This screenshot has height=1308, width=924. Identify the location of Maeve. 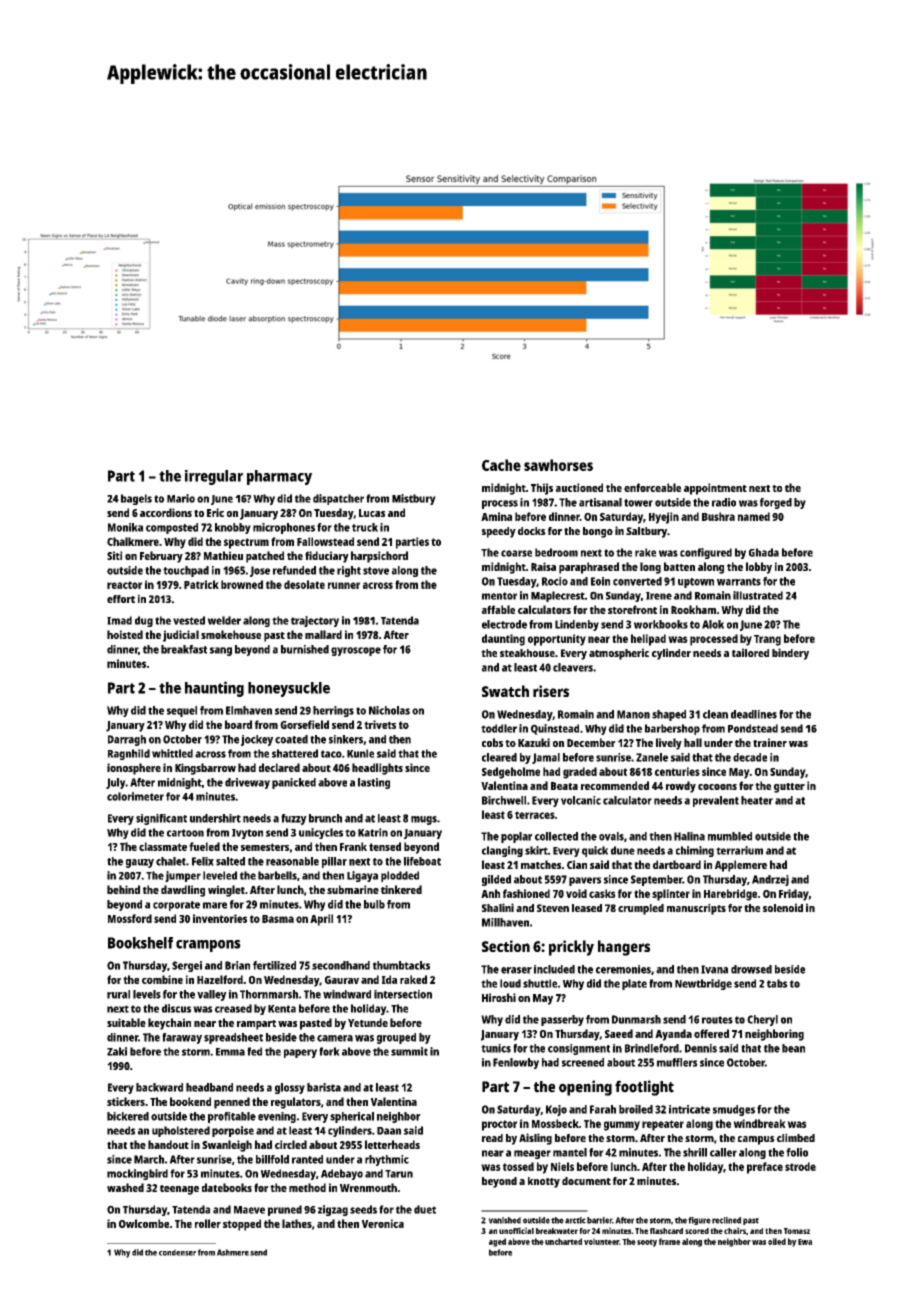
(249, 1210).
